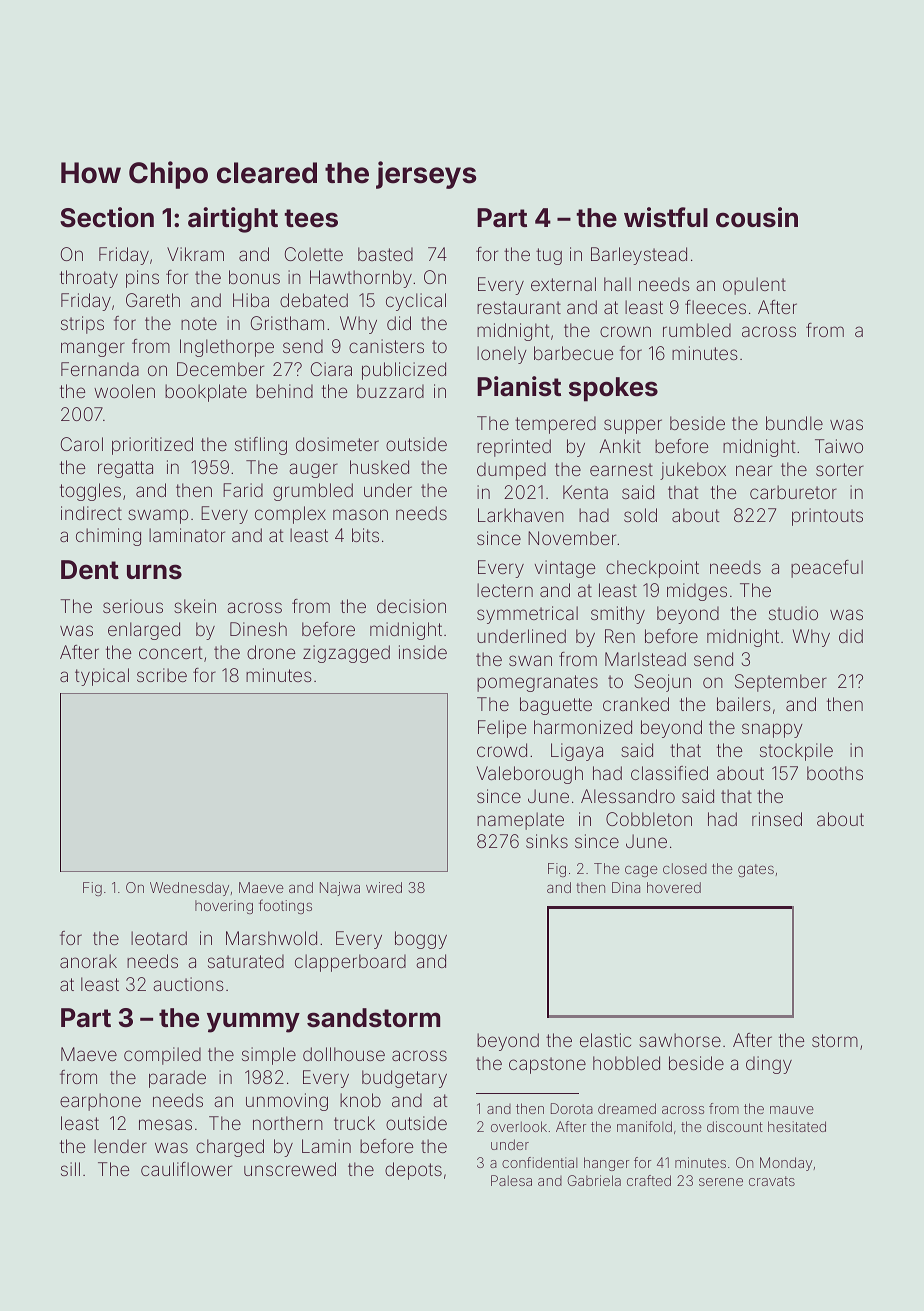 The width and height of the screenshot is (924, 1311). I want to click on gates, so click(756, 870).
